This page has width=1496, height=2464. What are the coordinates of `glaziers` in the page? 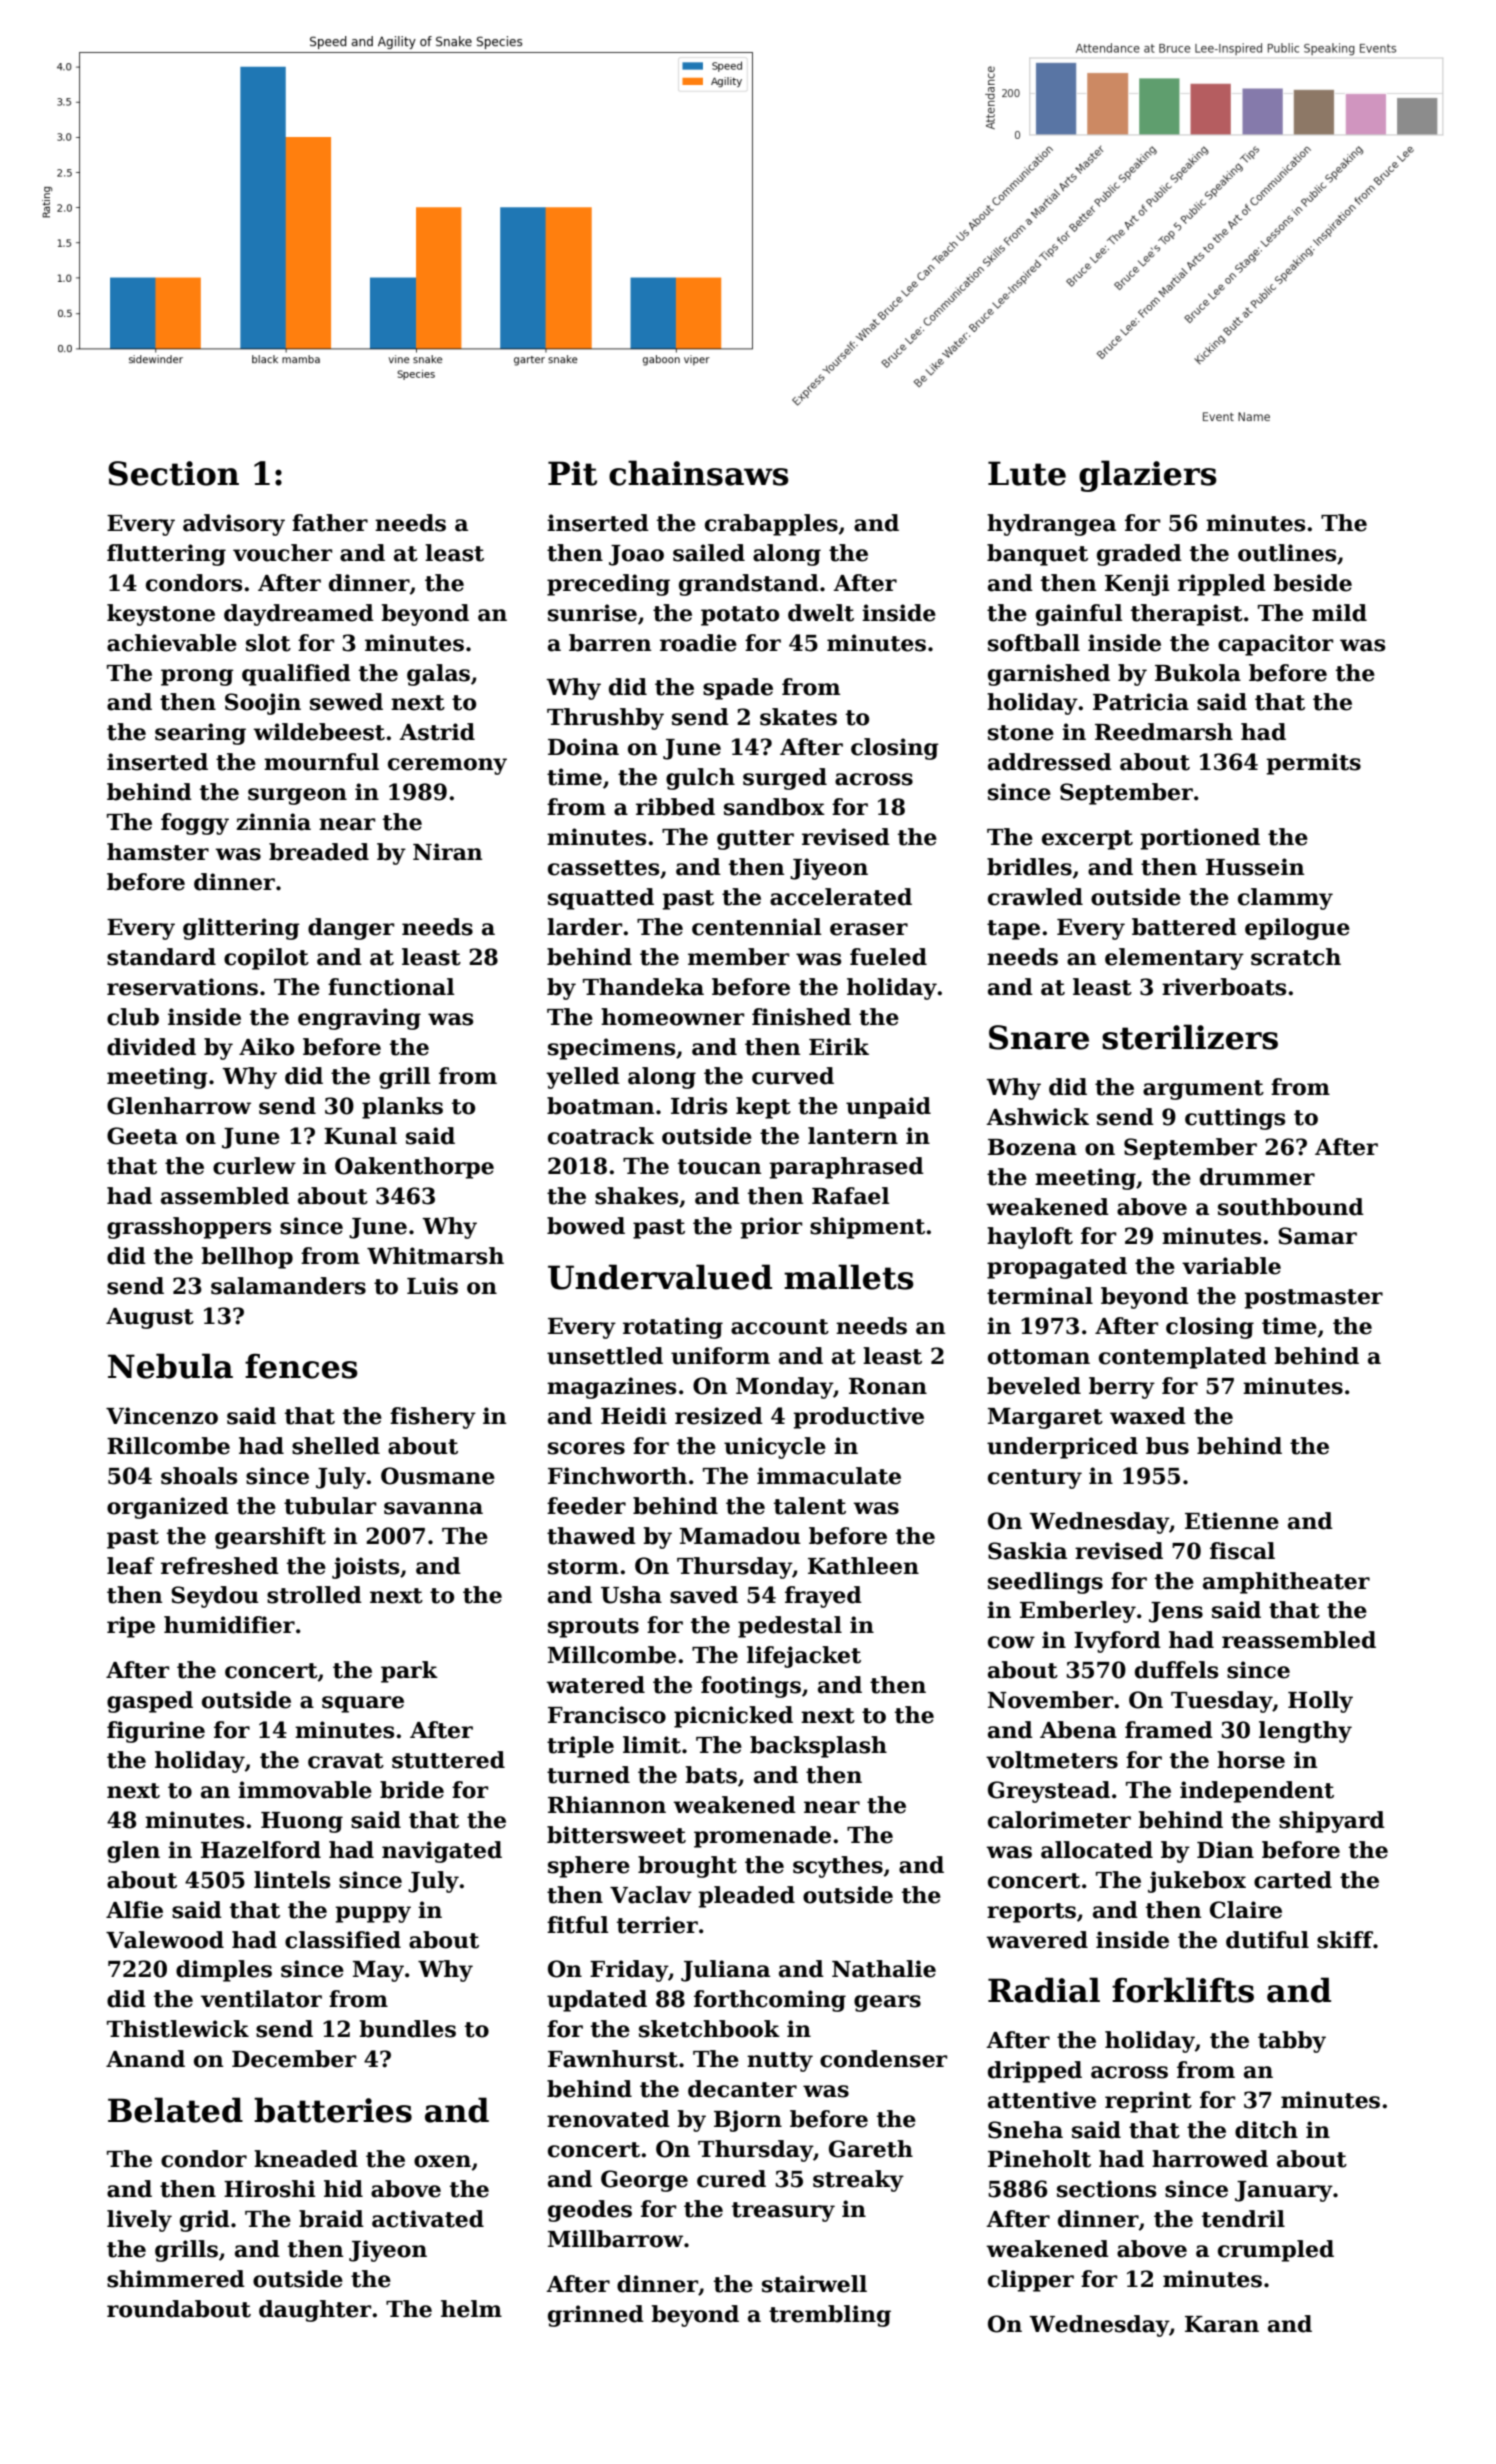 It's located at (1148, 476).
